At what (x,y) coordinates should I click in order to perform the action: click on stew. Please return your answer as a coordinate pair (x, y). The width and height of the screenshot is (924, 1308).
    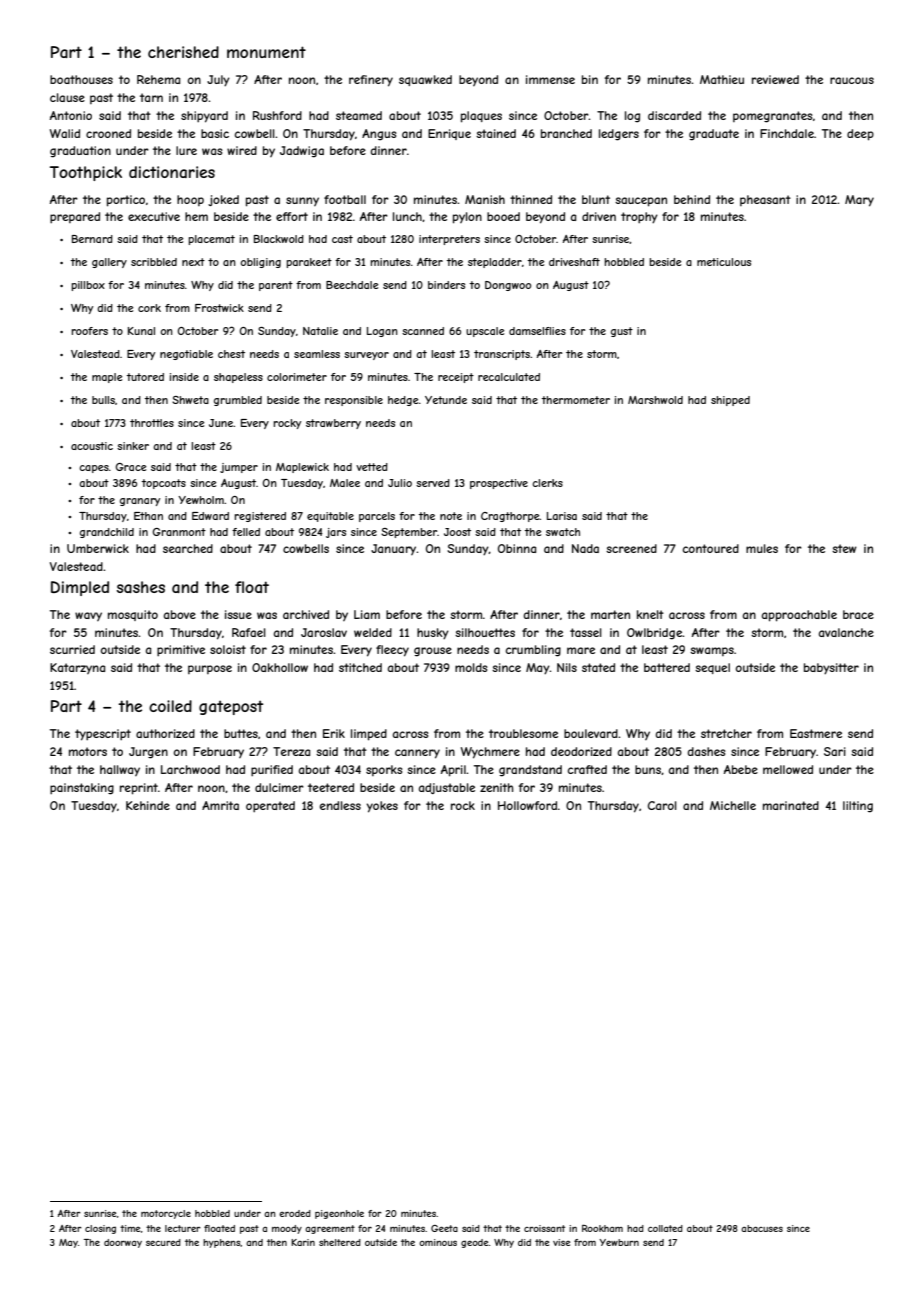
    Looking at the image, I should click on (844, 548).
